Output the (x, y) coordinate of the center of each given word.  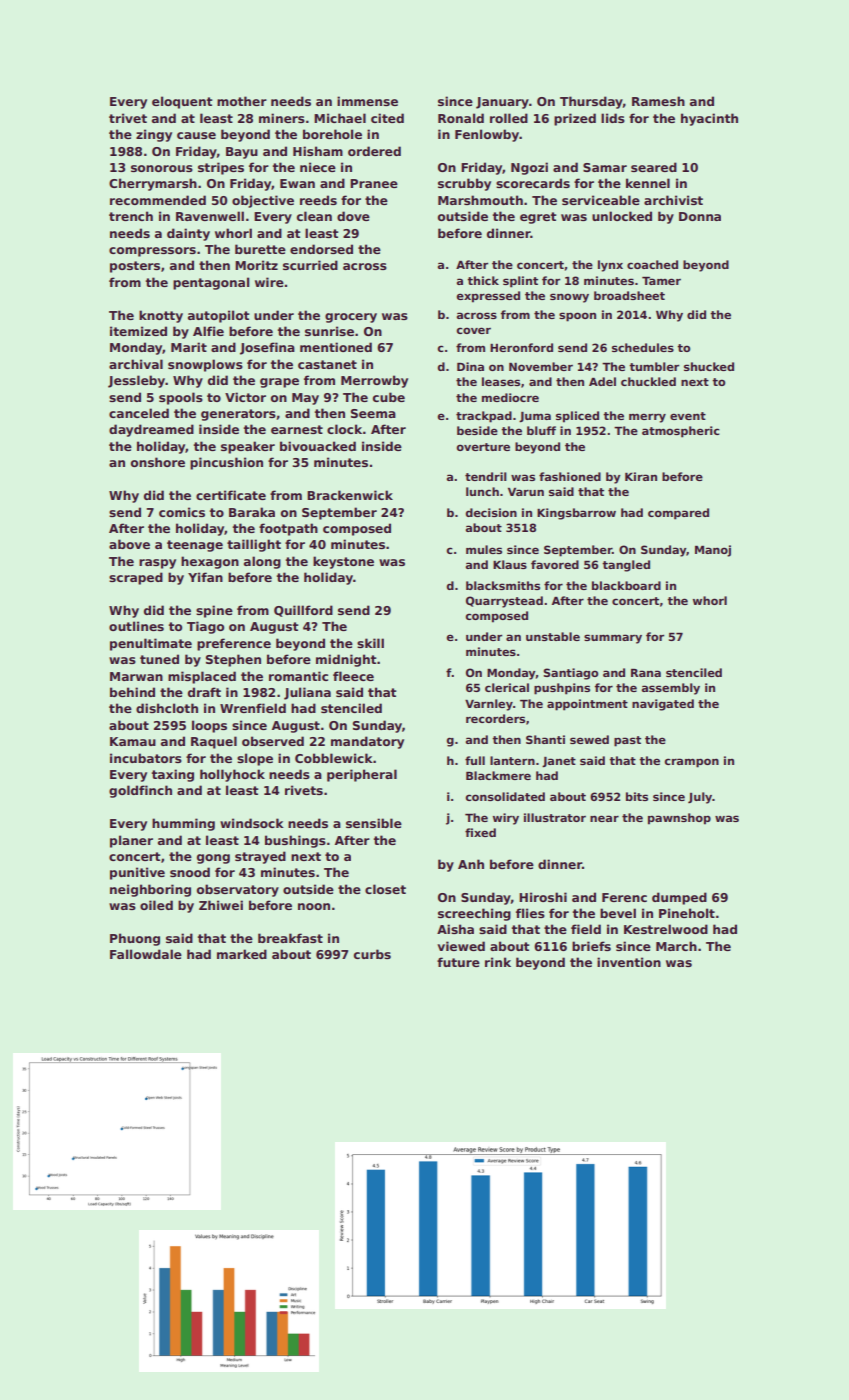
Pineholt (687, 913)
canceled (139, 413)
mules (484, 549)
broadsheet (629, 295)
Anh (471, 864)
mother (242, 101)
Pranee (374, 183)
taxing (173, 775)
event (688, 416)
